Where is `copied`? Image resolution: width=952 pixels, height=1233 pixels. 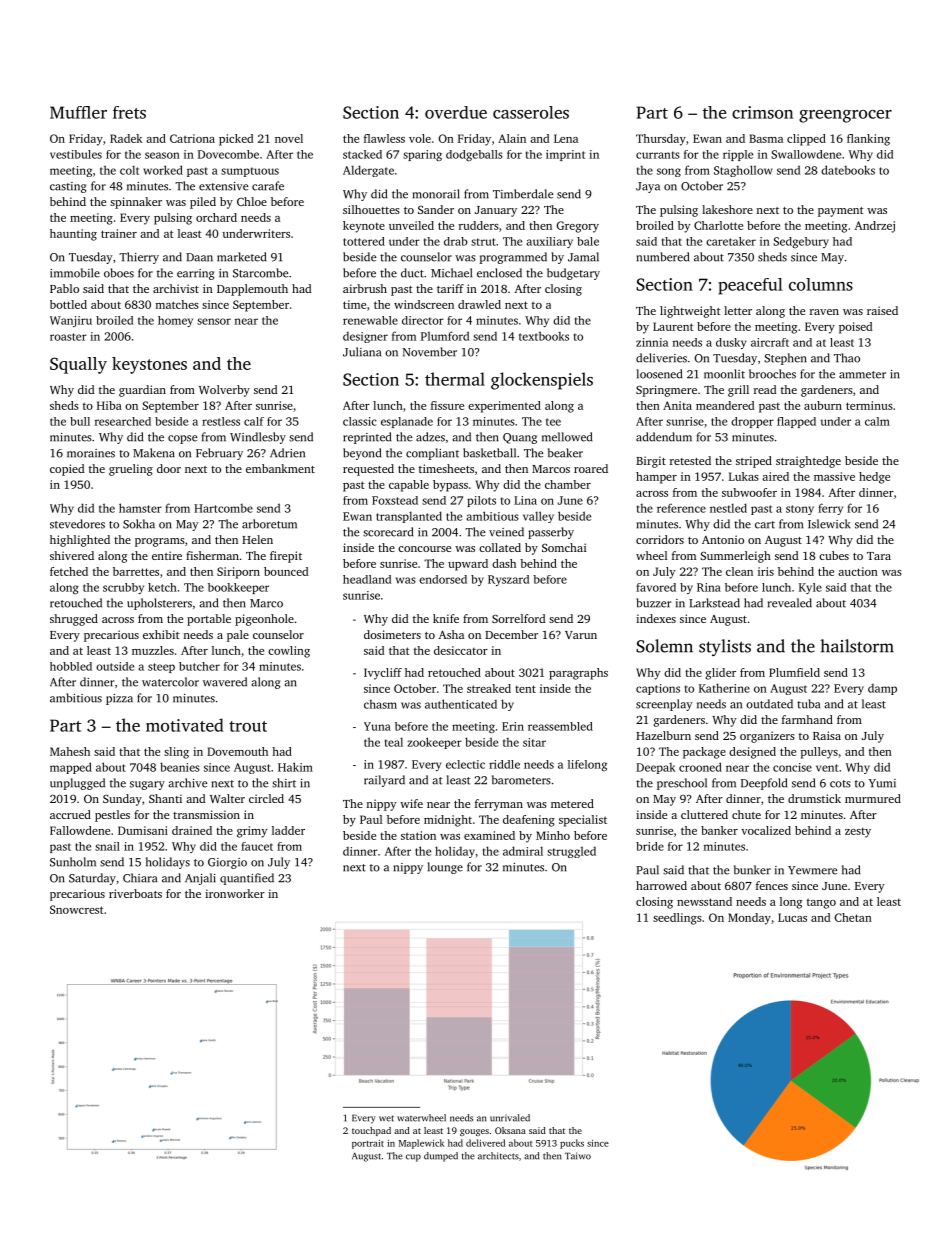
copied is located at coordinates (67, 470).
